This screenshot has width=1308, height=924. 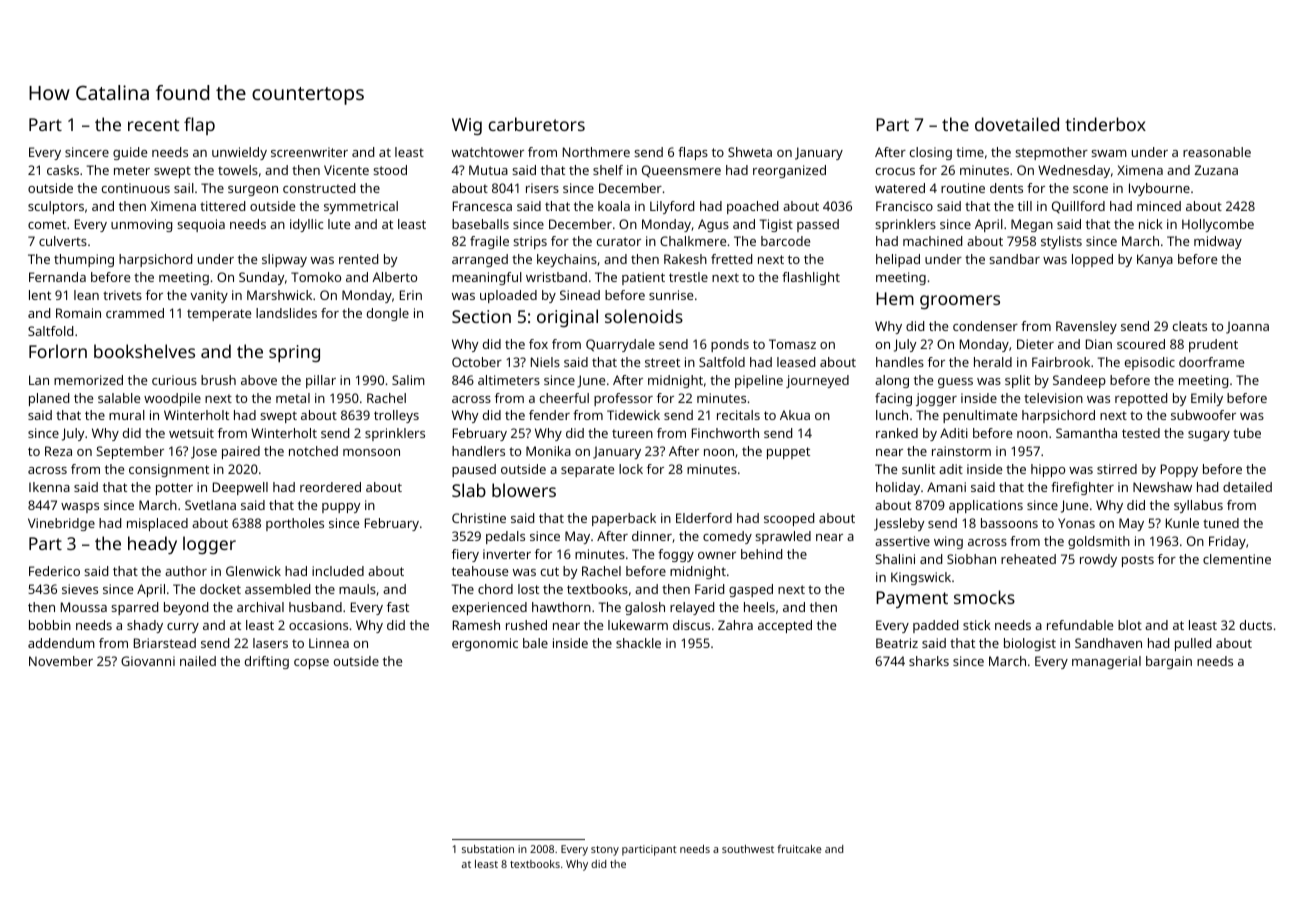 What do you see at coordinates (240, 488) in the screenshot?
I see `Deepwell` at bounding box center [240, 488].
